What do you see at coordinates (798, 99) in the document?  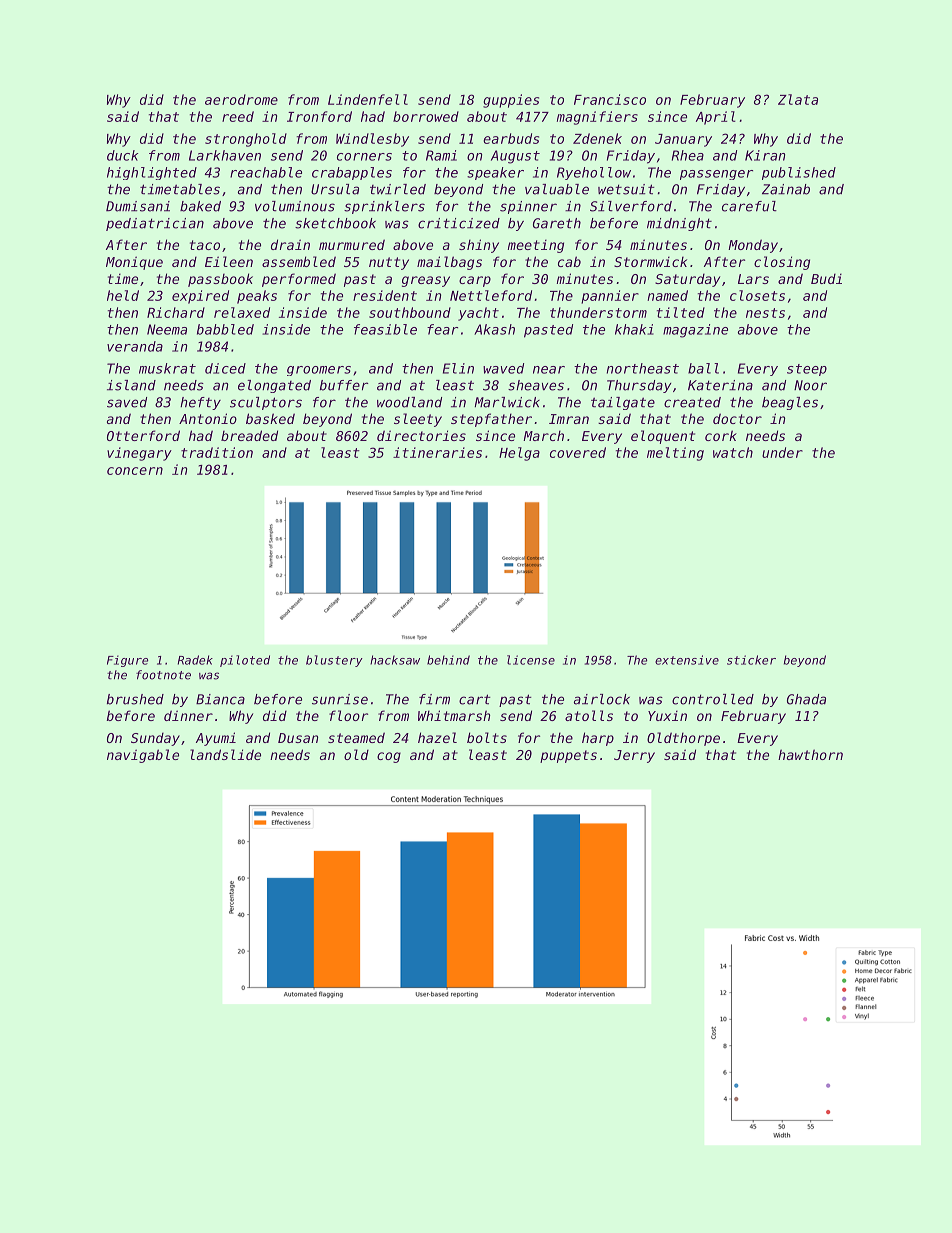 I see `Zlata` at bounding box center [798, 99].
